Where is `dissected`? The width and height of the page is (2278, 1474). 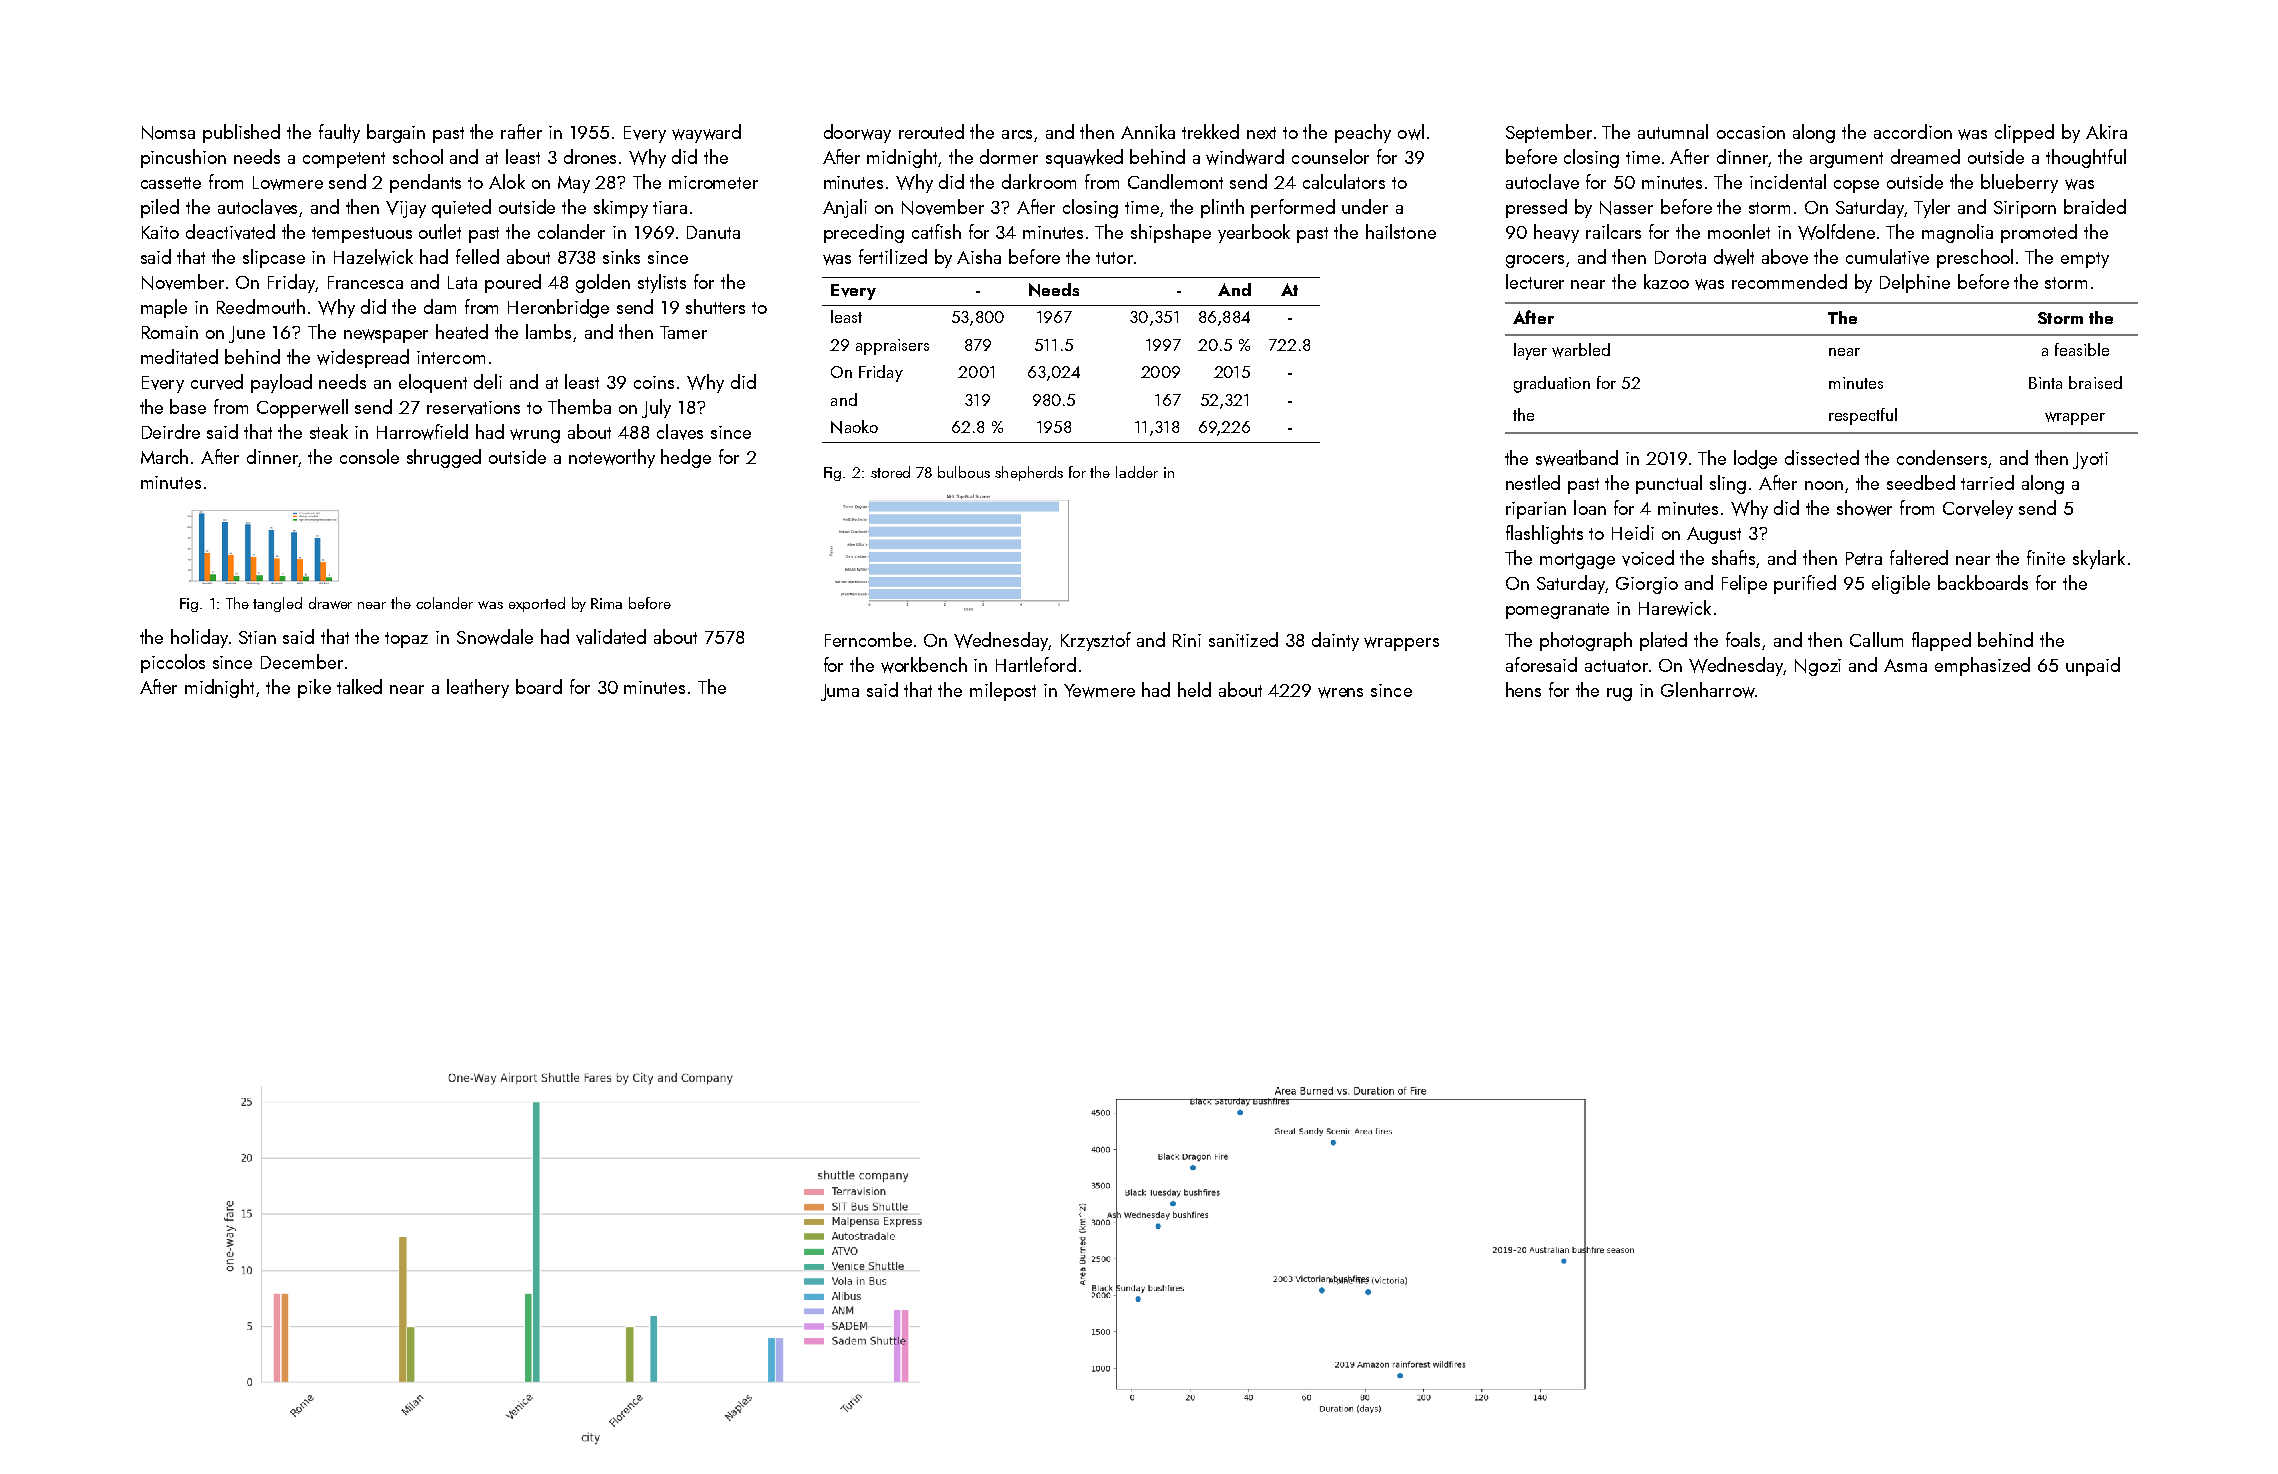
dissected is located at coordinates (1822, 457).
